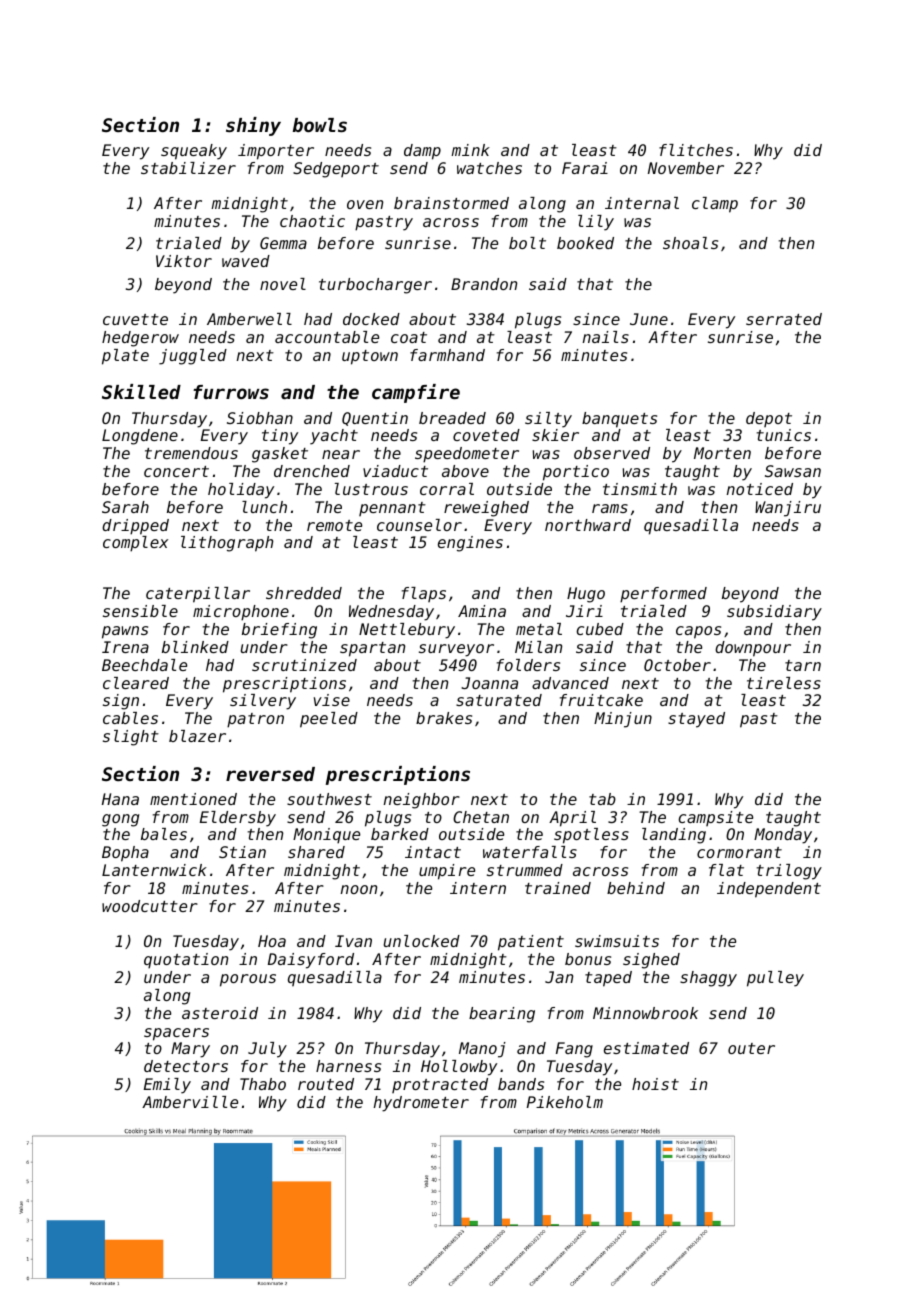  I want to click on porous, so click(248, 980).
